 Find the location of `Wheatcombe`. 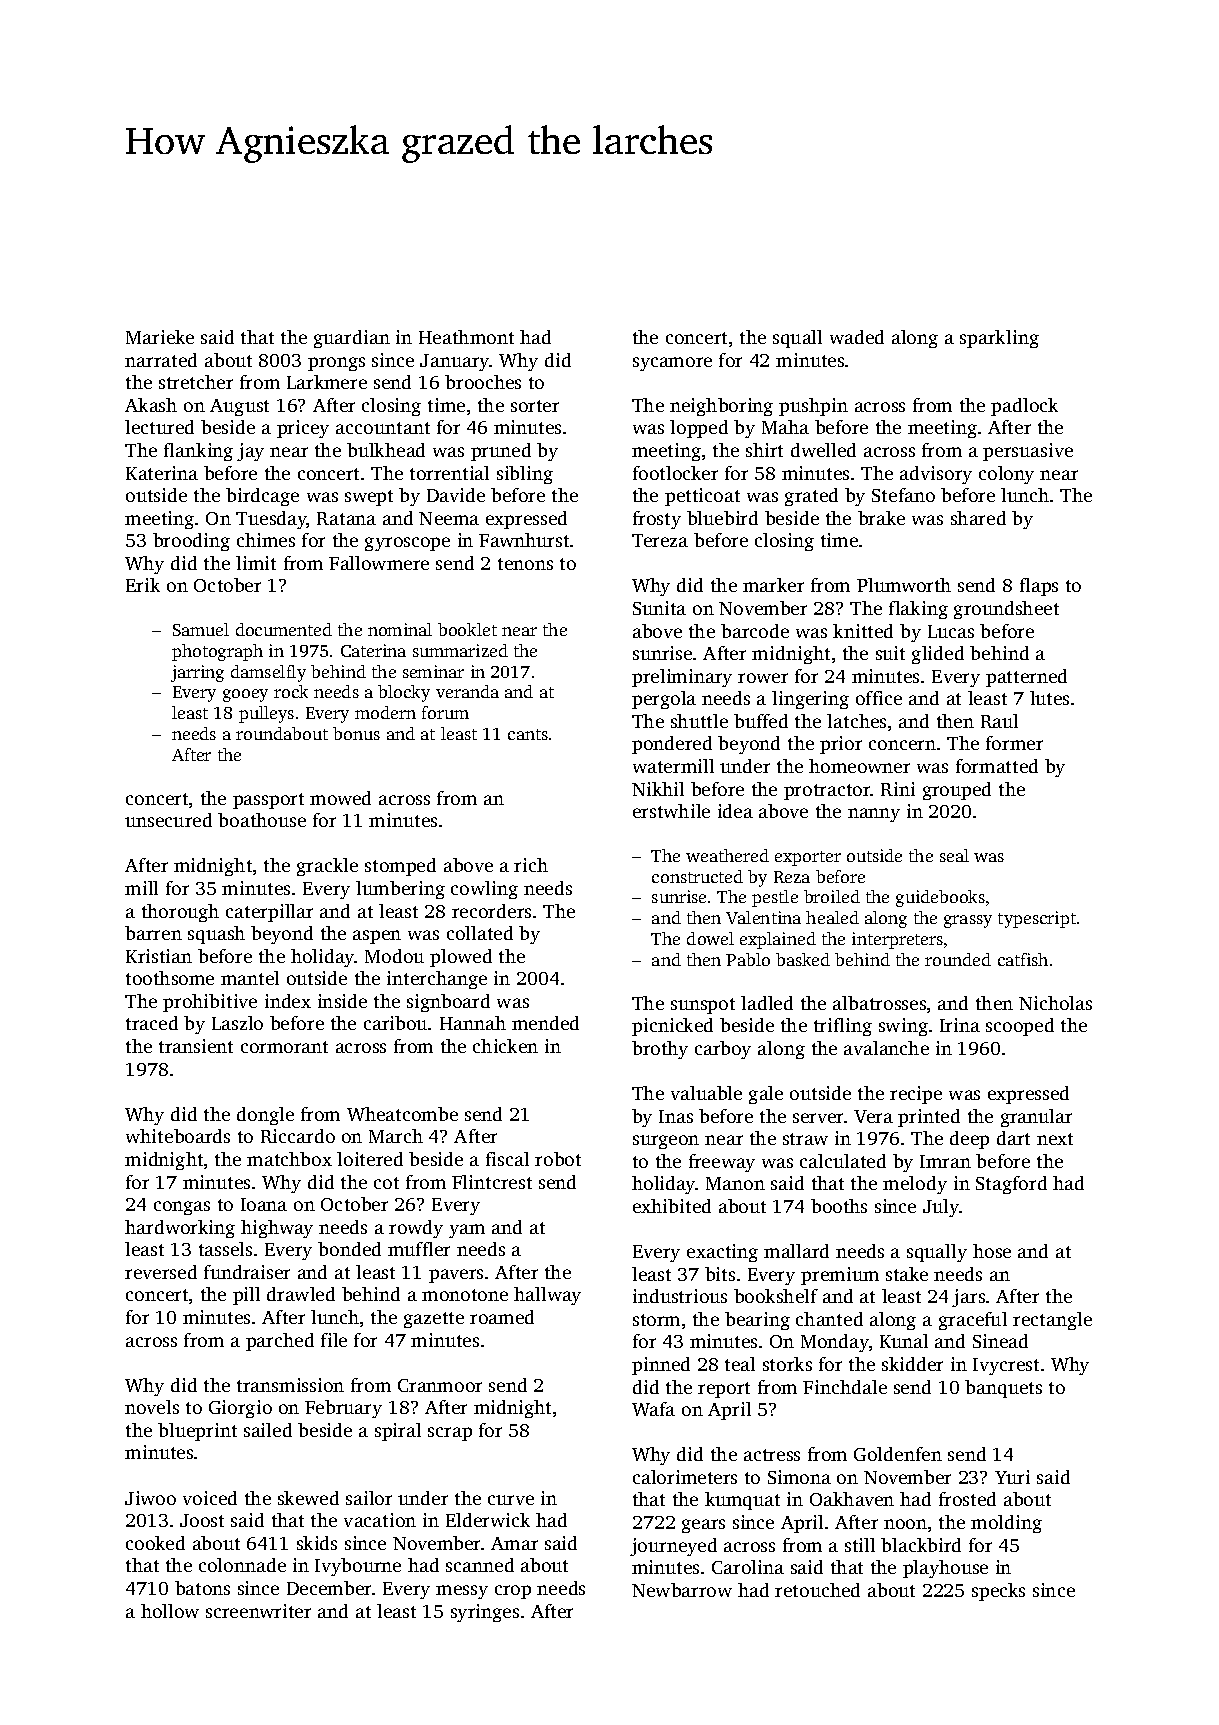

Wheatcombe is located at coordinates (402, 1114).
